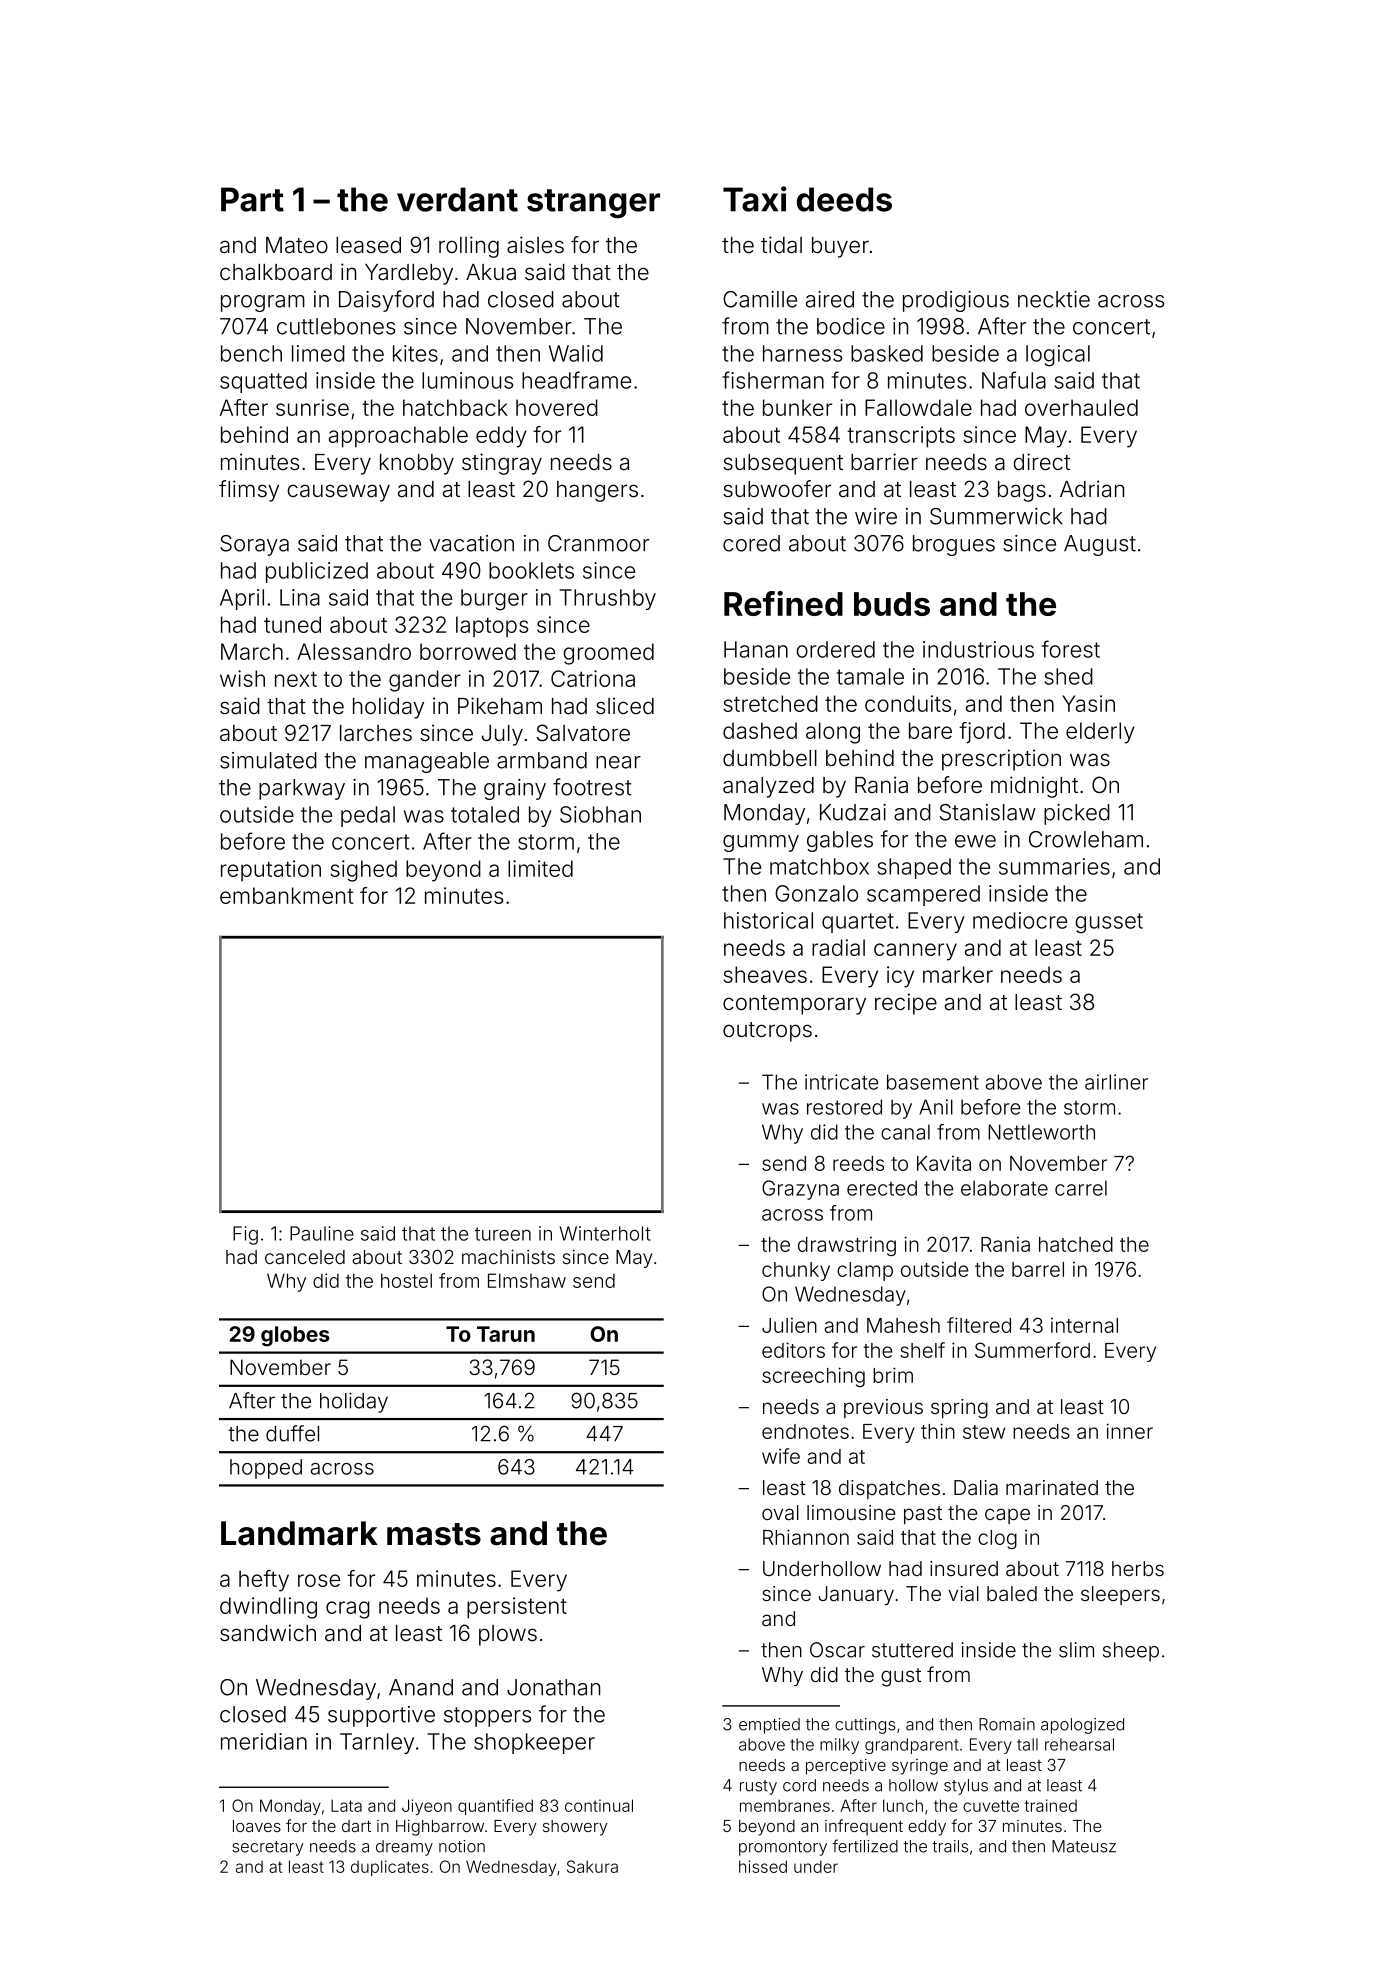 This screenshot has width=1386, height=1969. What do you see at coordinates (844, 199) in the screenshot?
I see `deeds` at bounding box center [844, 199].
